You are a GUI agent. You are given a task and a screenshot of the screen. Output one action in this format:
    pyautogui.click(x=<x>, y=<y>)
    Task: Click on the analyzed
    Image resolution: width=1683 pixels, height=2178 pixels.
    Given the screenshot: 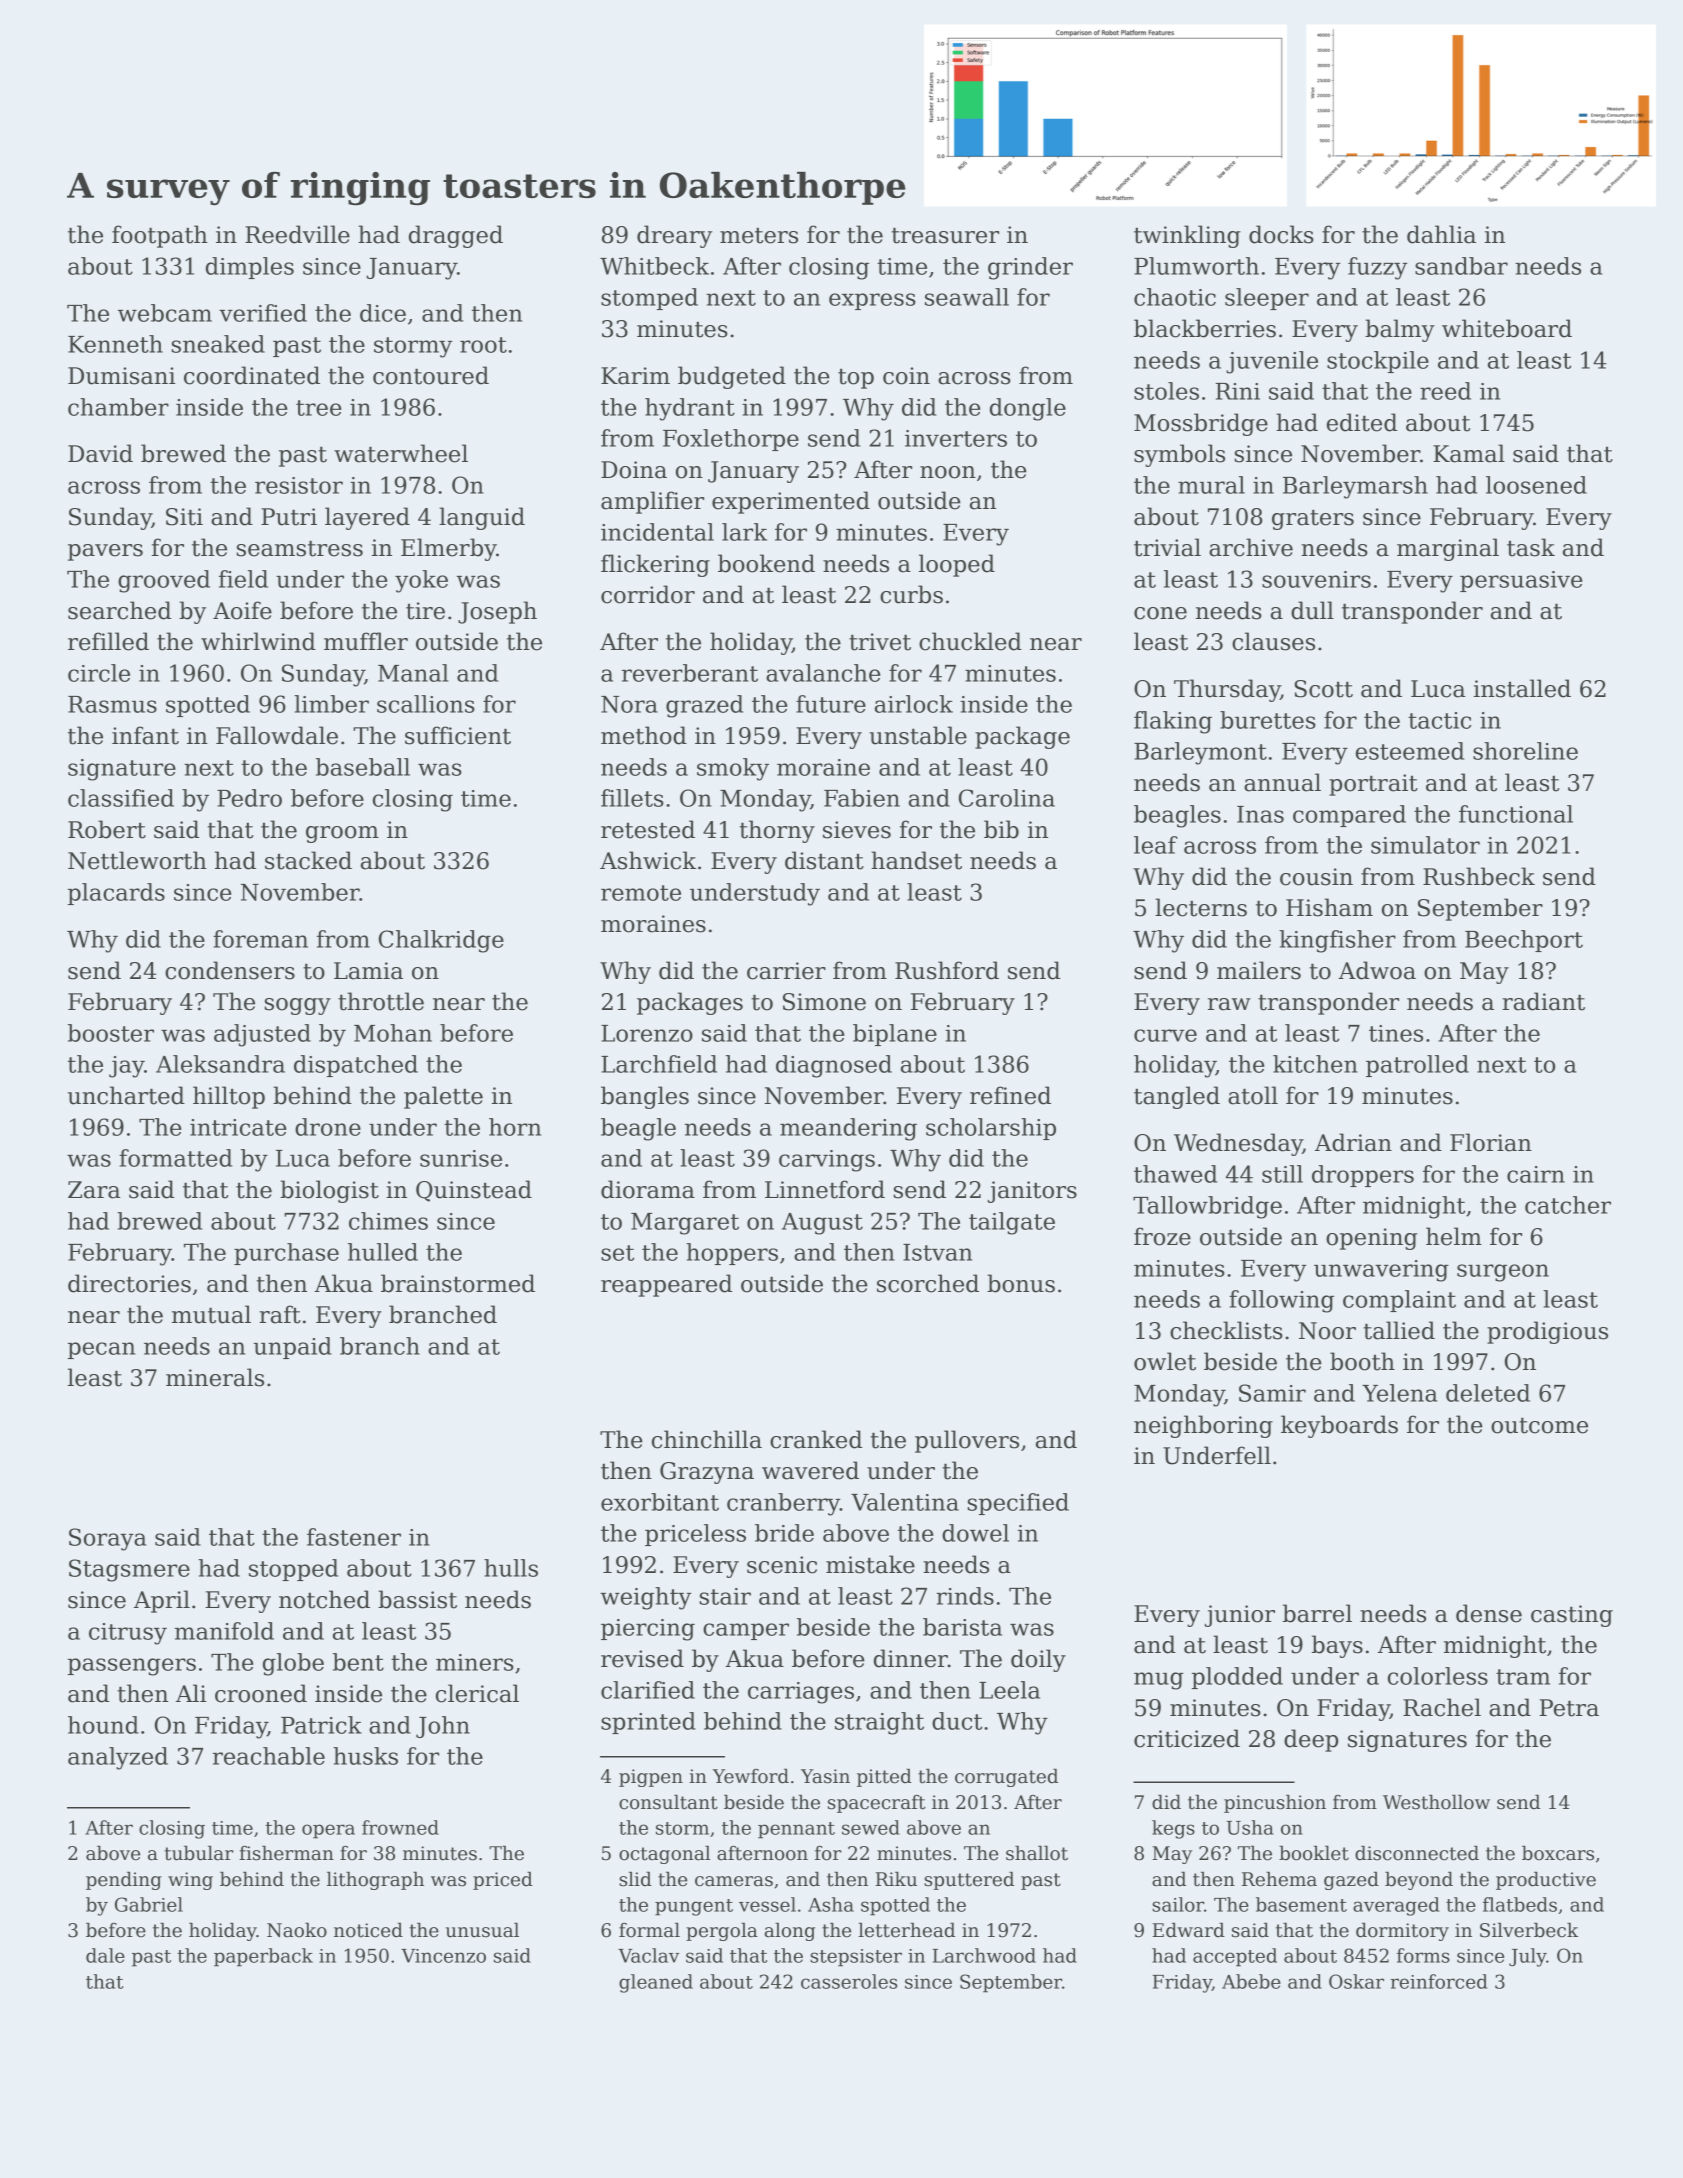 What is the action you would take?
    pyautogui.click(x=118, y=1758)
